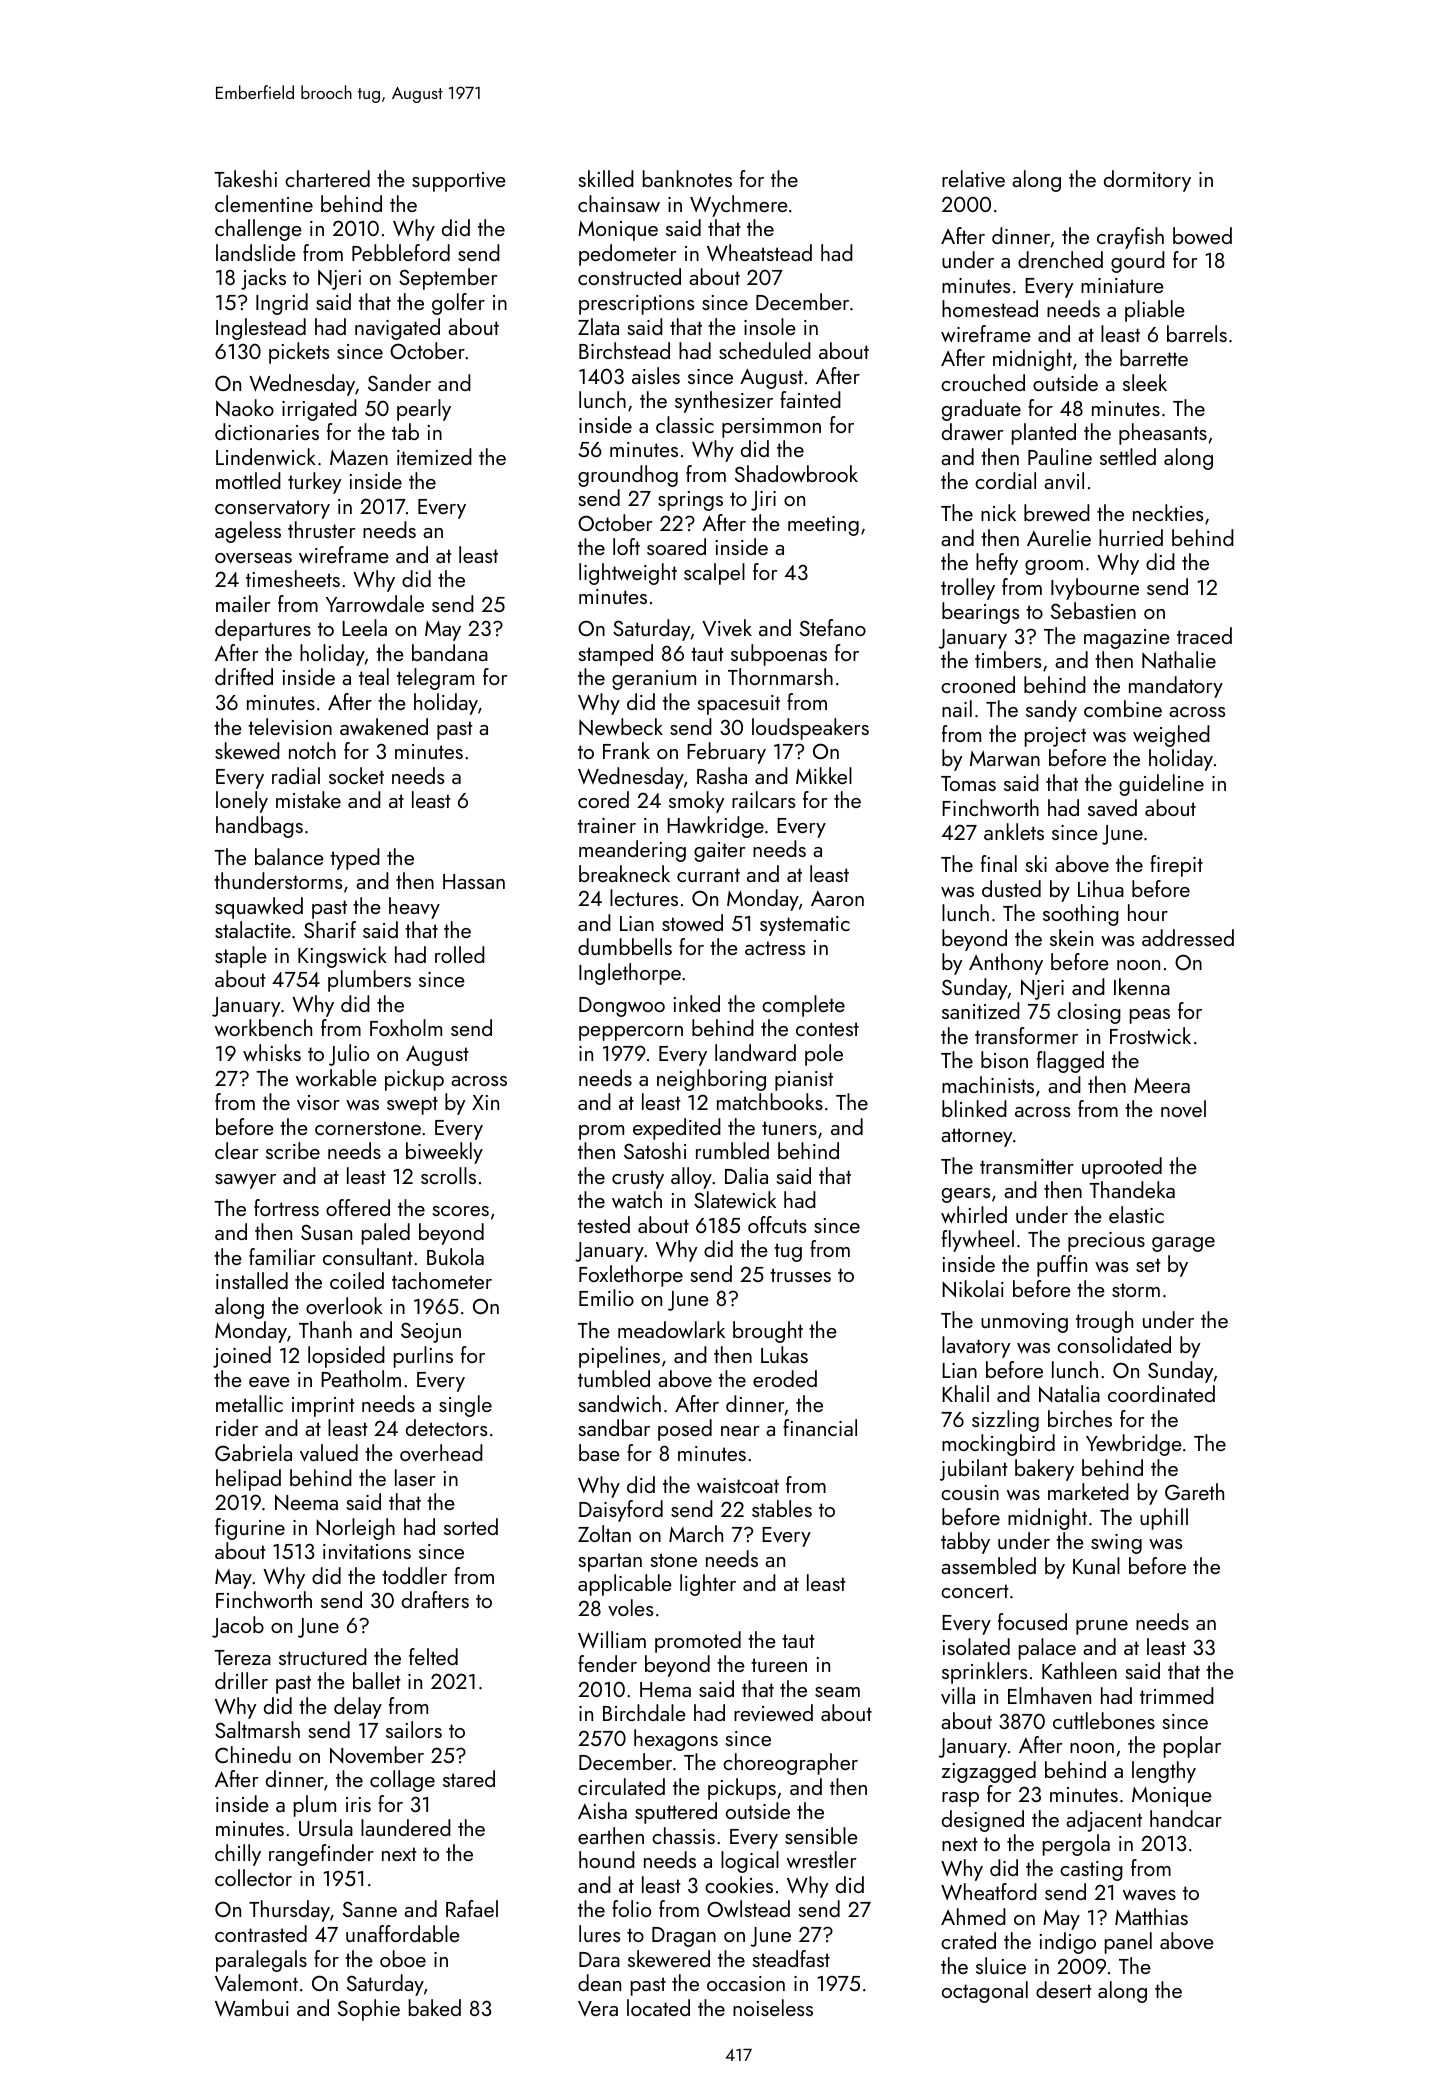 The width and height of the page is (1450, 2100). I want to click on Kingswick, so click(342, 957).
